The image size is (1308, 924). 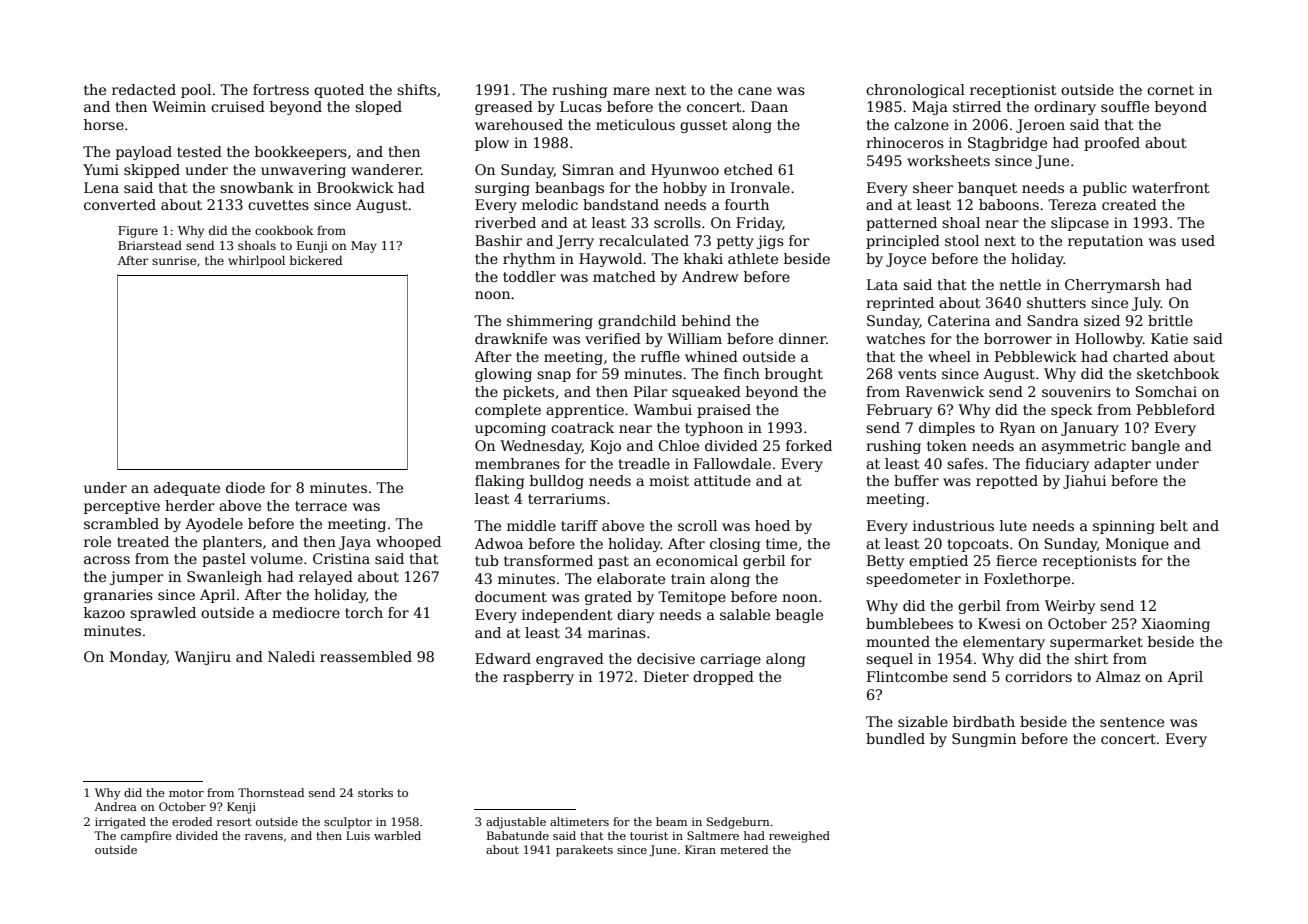 I want to click on cane, so click(x=755, y=91).
